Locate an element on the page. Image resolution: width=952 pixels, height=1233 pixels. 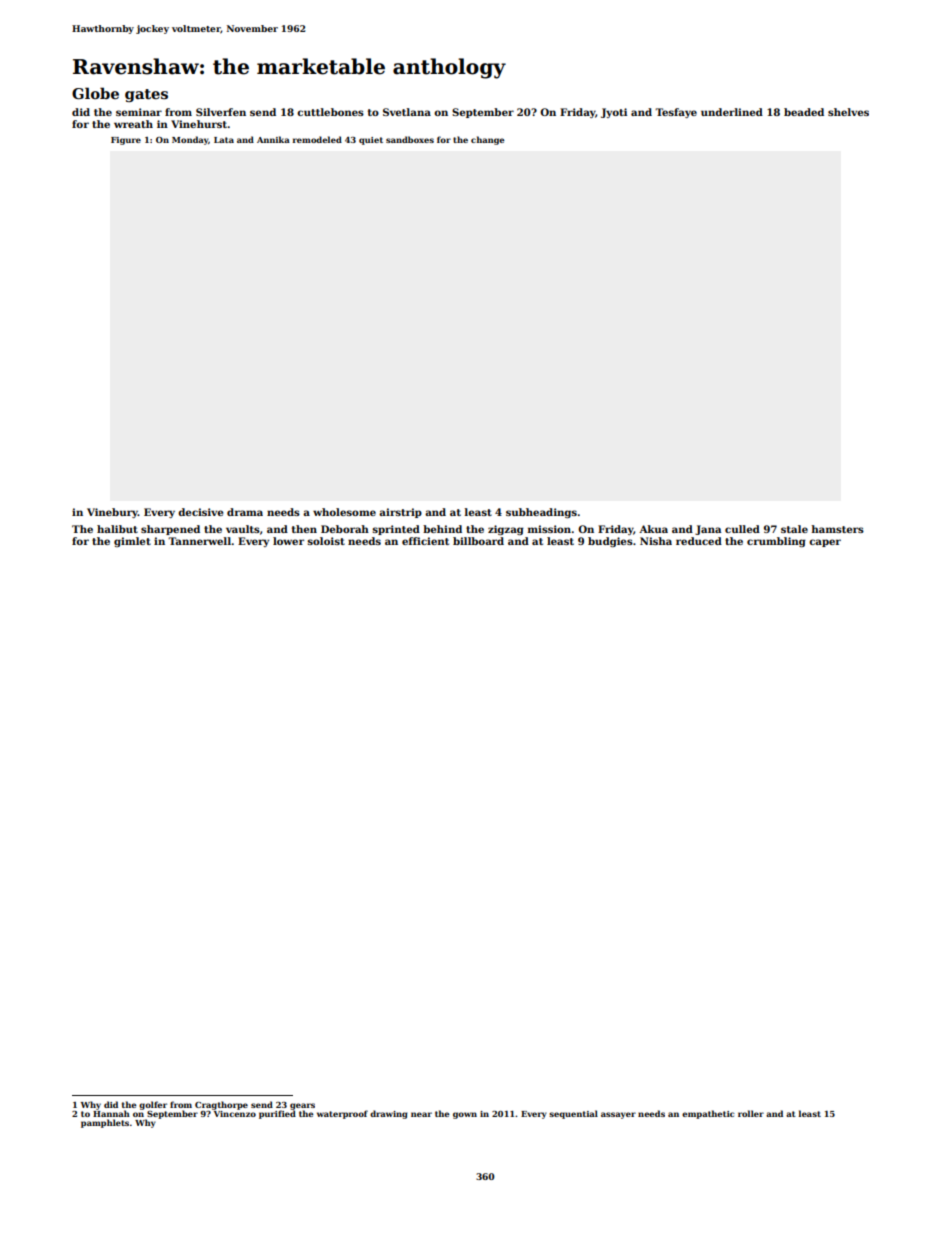
Svetlana is located at coordinates (407, 112).
